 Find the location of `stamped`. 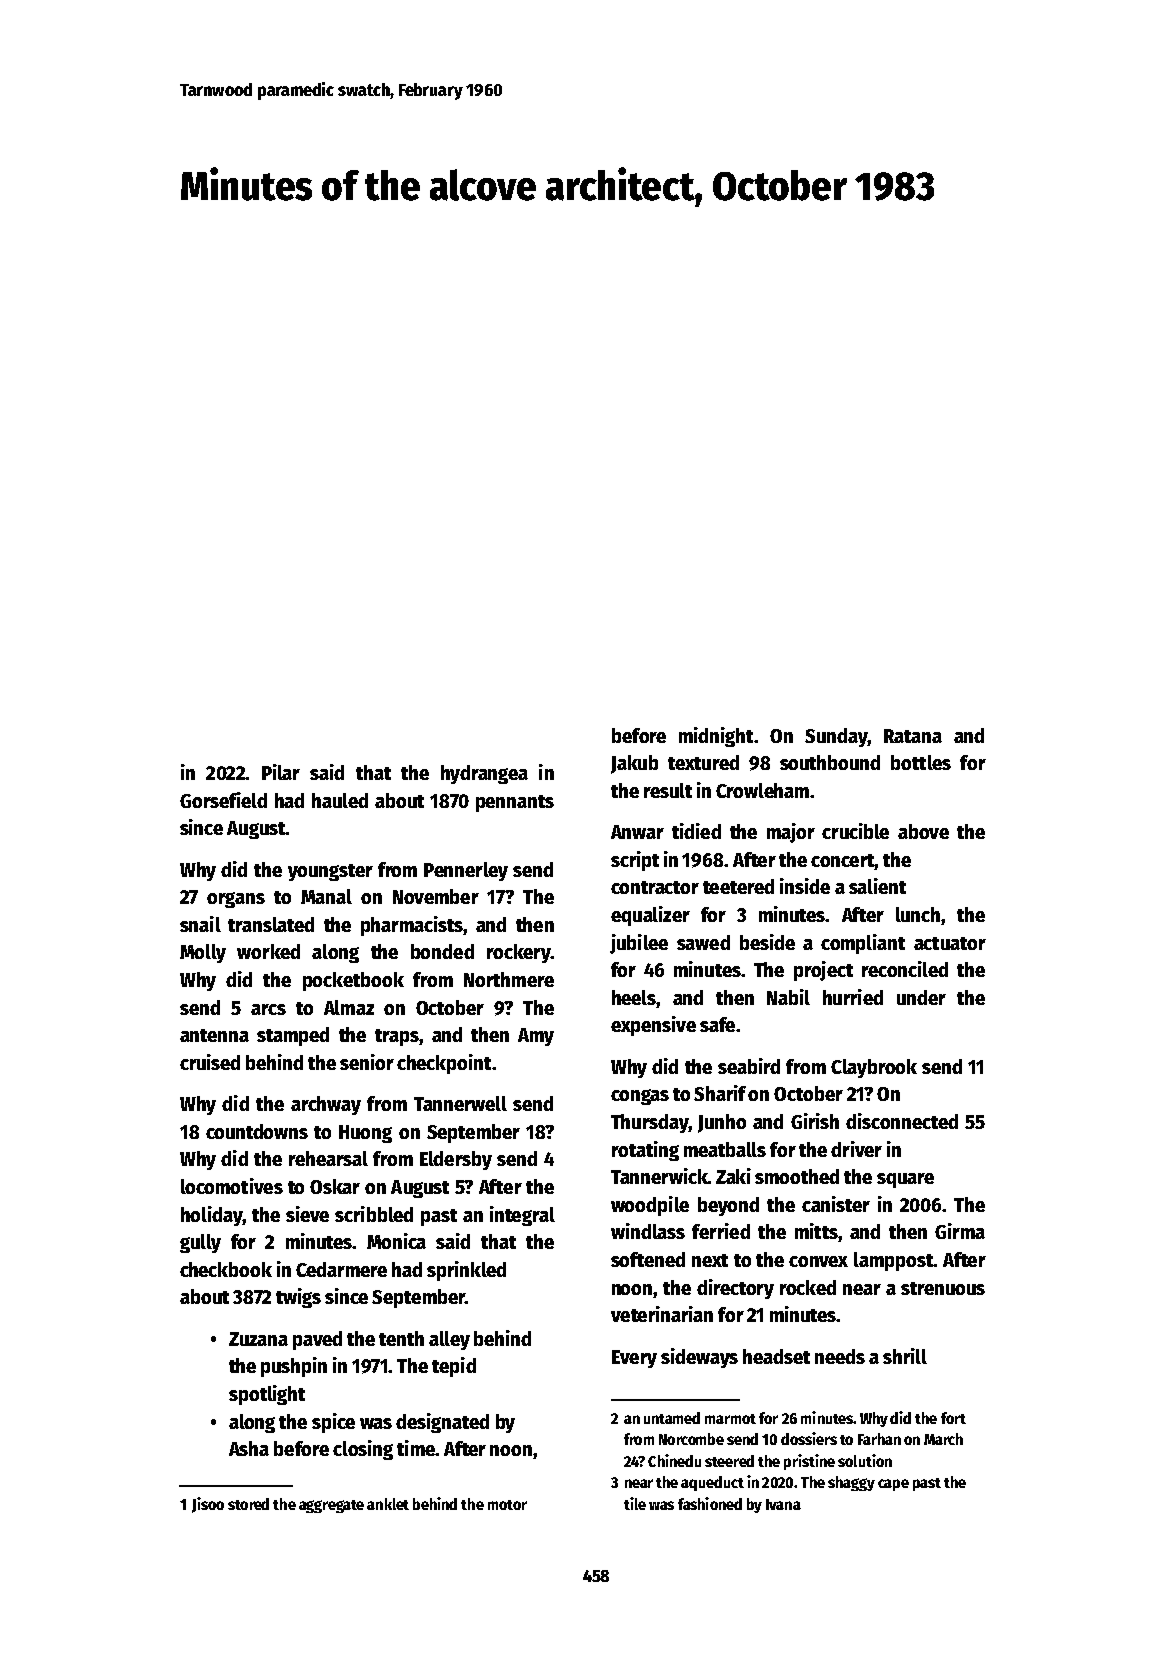

stamped is located at coordinates (293, 1036).
